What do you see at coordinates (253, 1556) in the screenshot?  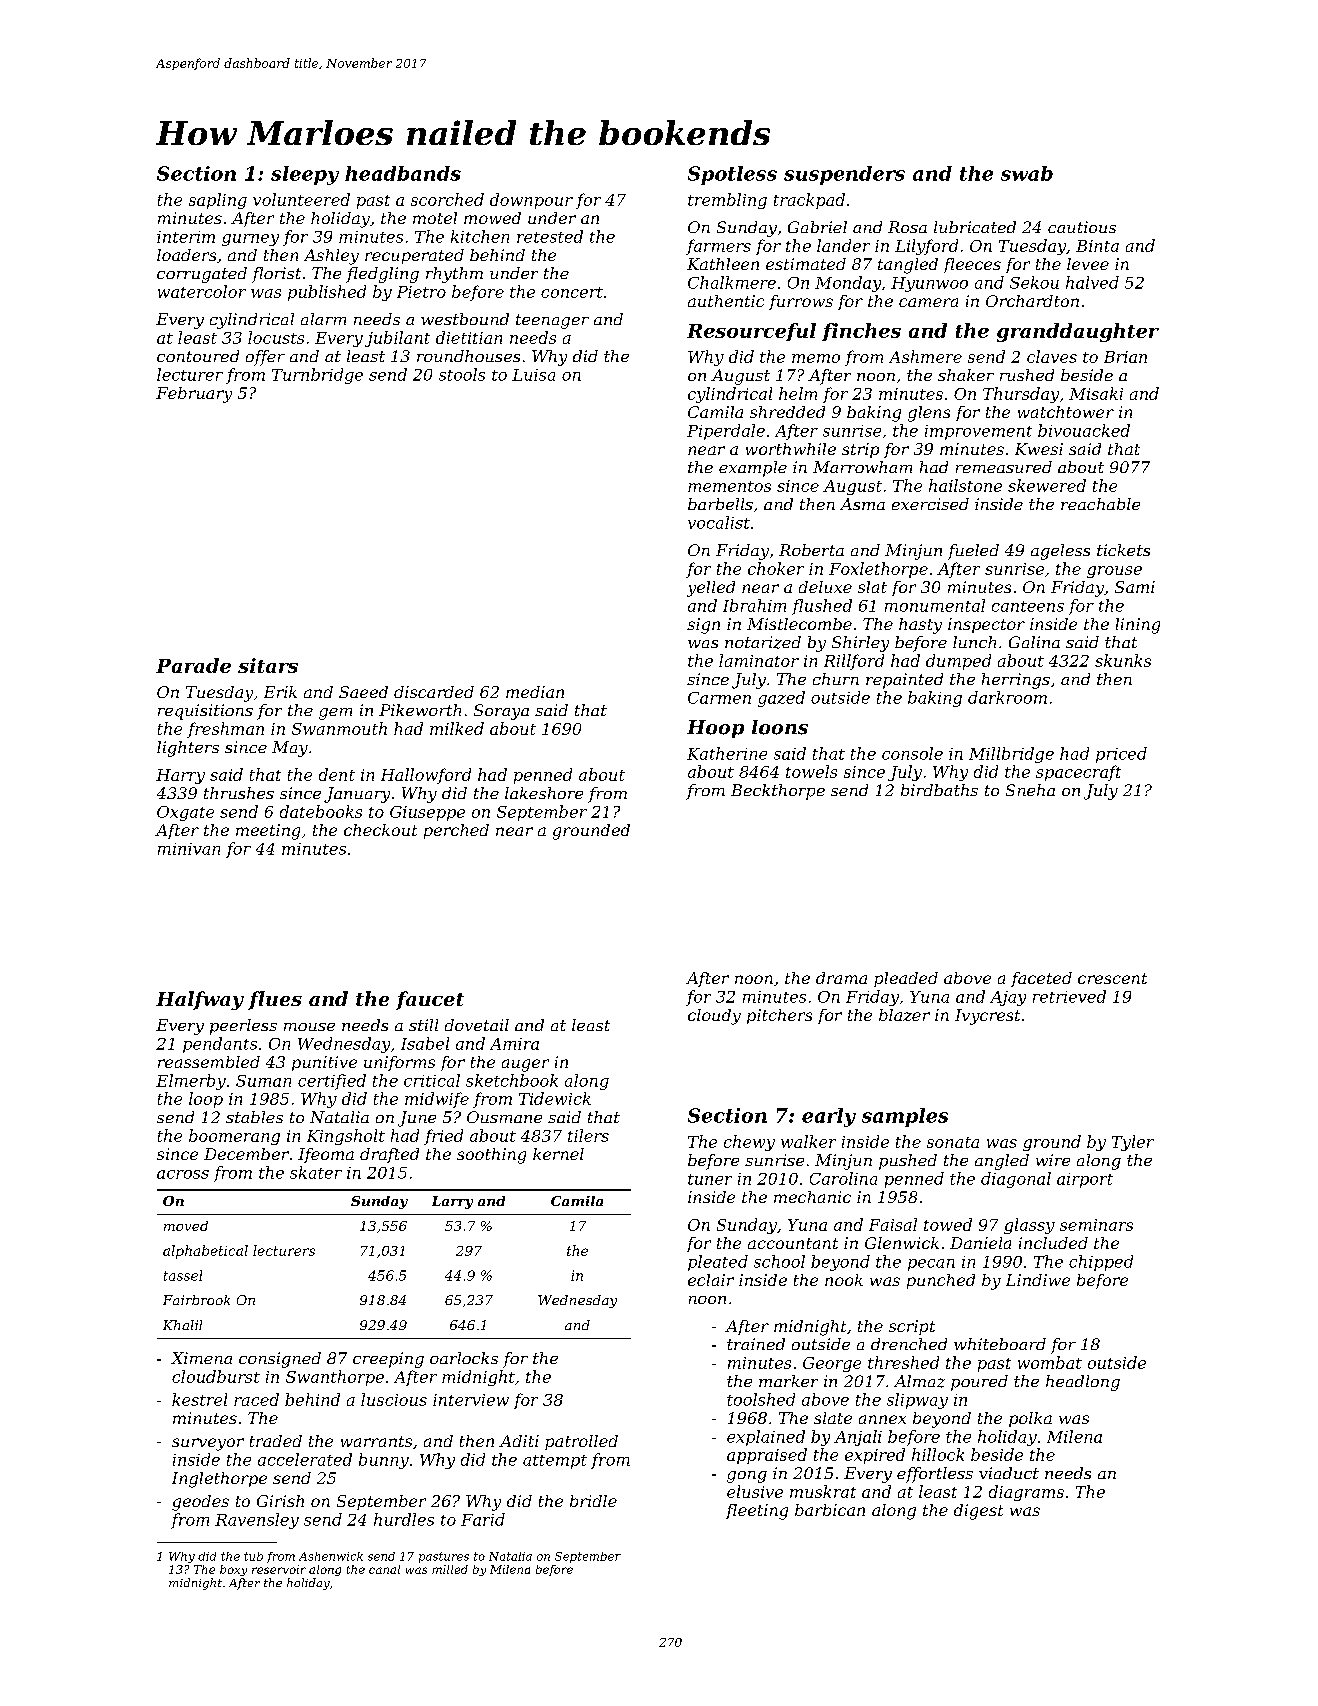 I see `tub` at bounding box center [253, 1556].
